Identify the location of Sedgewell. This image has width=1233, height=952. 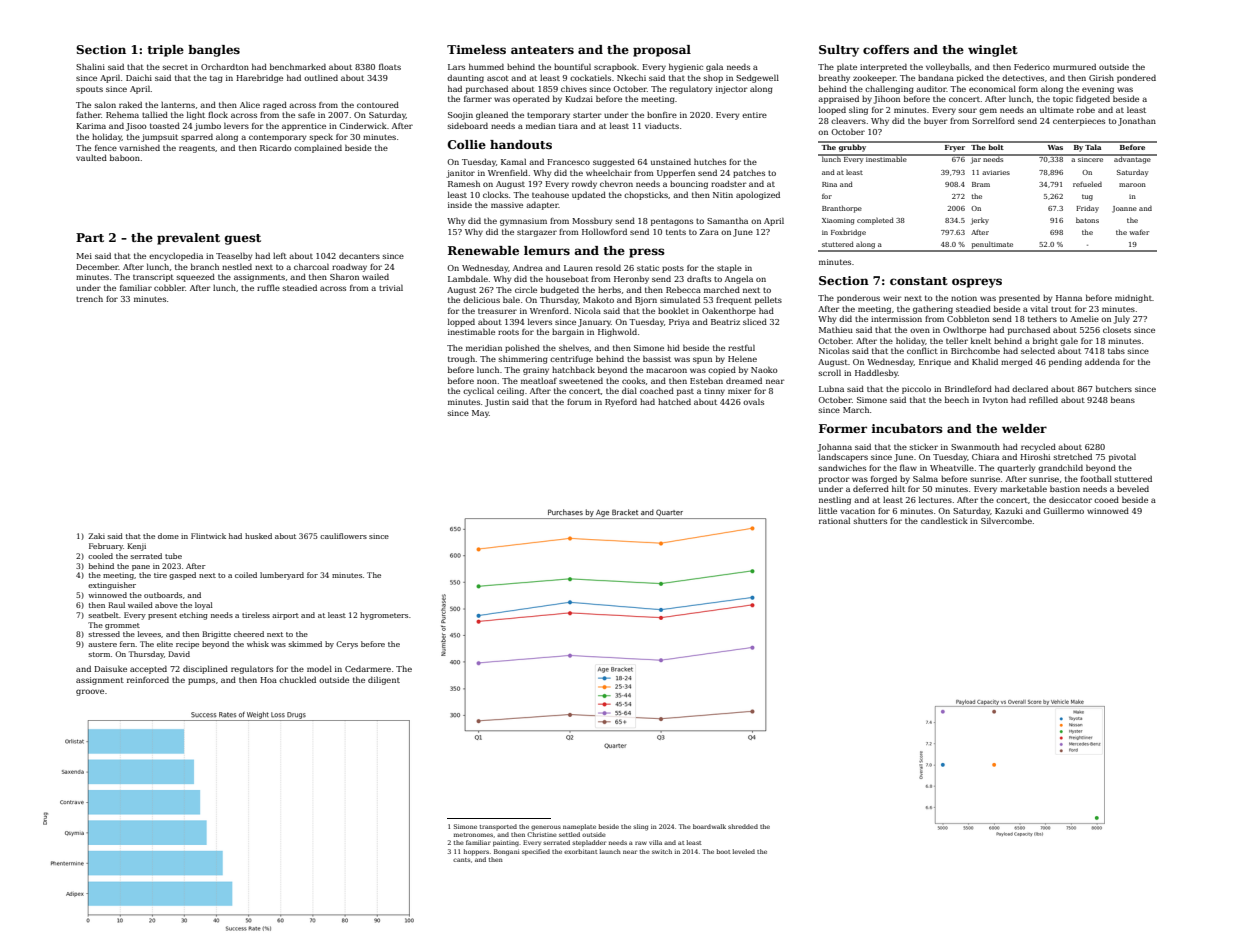
(757, 78).
